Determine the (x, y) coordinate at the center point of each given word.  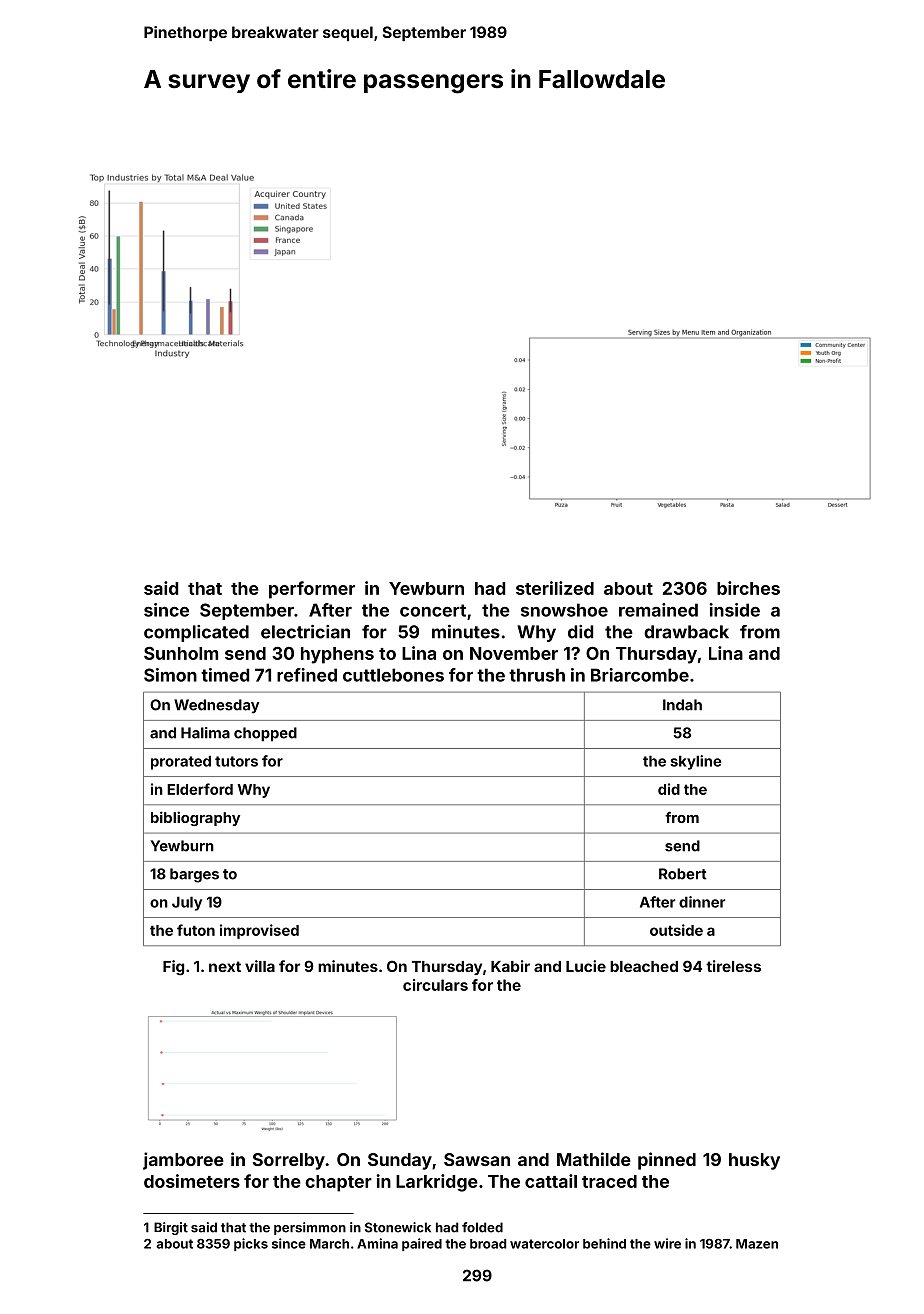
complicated (196, 633)
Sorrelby (289, 1161)
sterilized (555, 588)
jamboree (183, 1161)
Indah (682, 705)
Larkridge (437, 1183)
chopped (265, 734)
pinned (667, 1161)
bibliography (195, 818)
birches (748, 588)
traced (609, 1181)
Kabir (510, 966)
